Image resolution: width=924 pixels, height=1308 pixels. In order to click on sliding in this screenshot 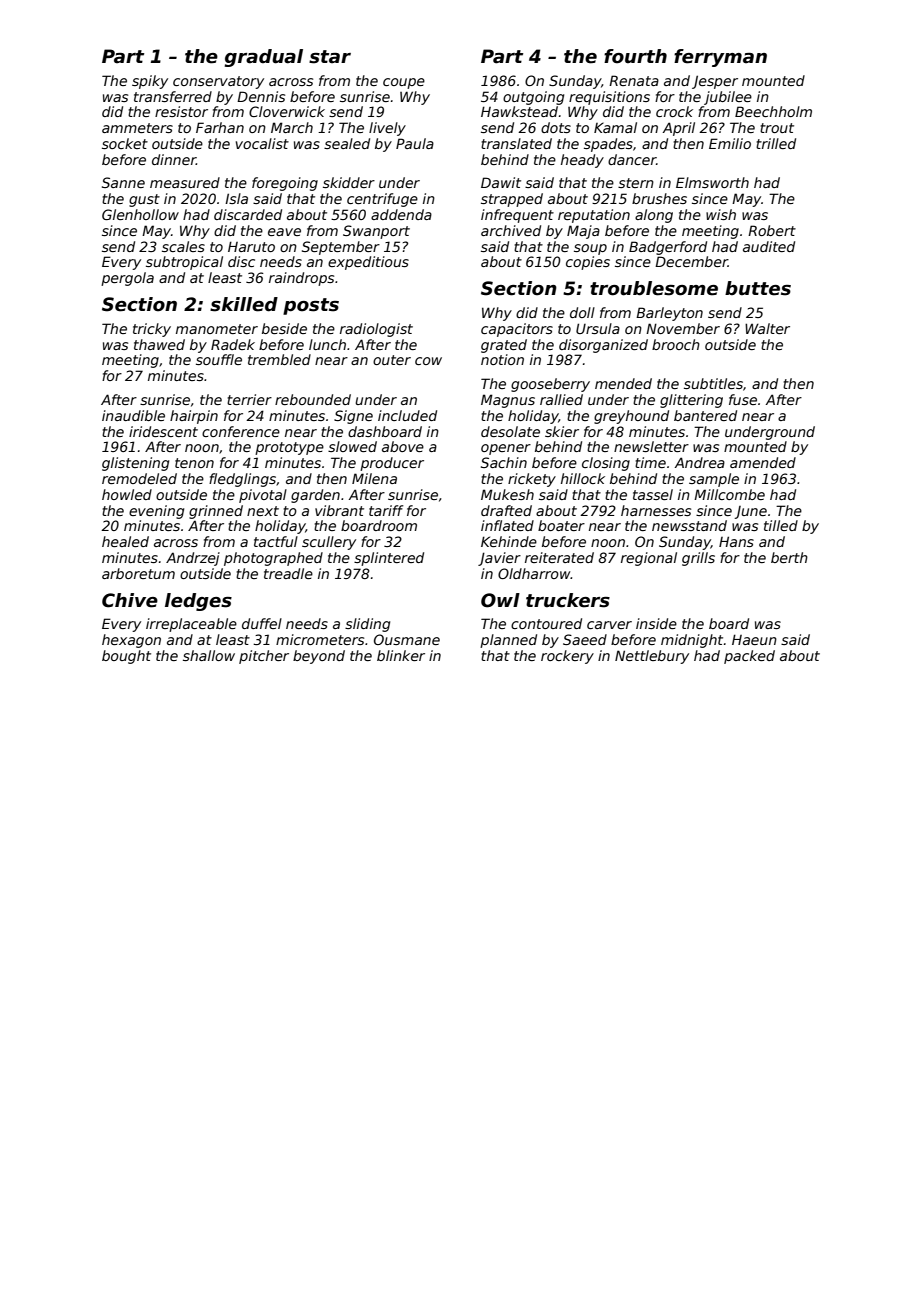, I will do `click(367, 625)`.
